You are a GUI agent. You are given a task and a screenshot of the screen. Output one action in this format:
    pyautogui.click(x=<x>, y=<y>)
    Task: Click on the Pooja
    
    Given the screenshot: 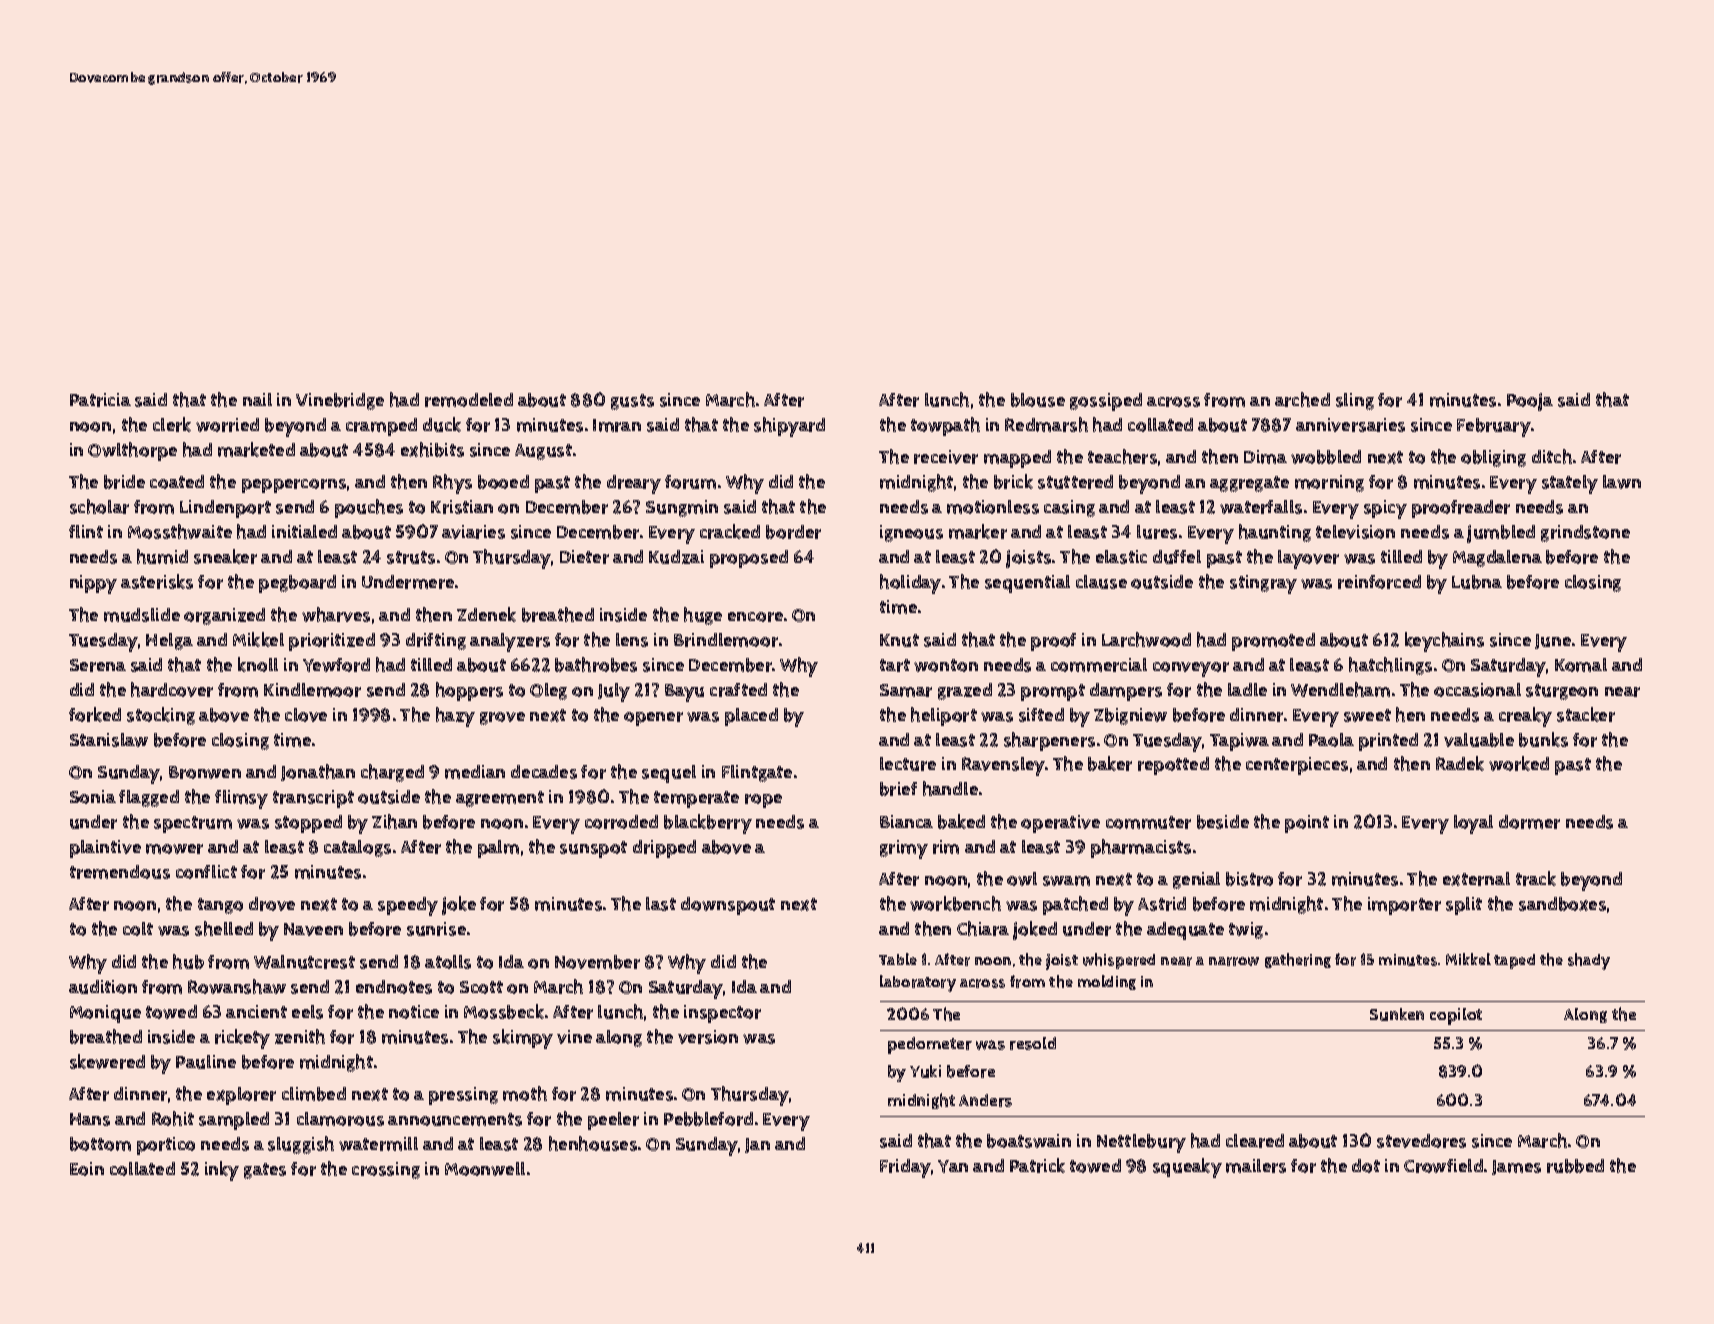 What is the action you would take?
    pyautogui.click(x=1530, y=402)
